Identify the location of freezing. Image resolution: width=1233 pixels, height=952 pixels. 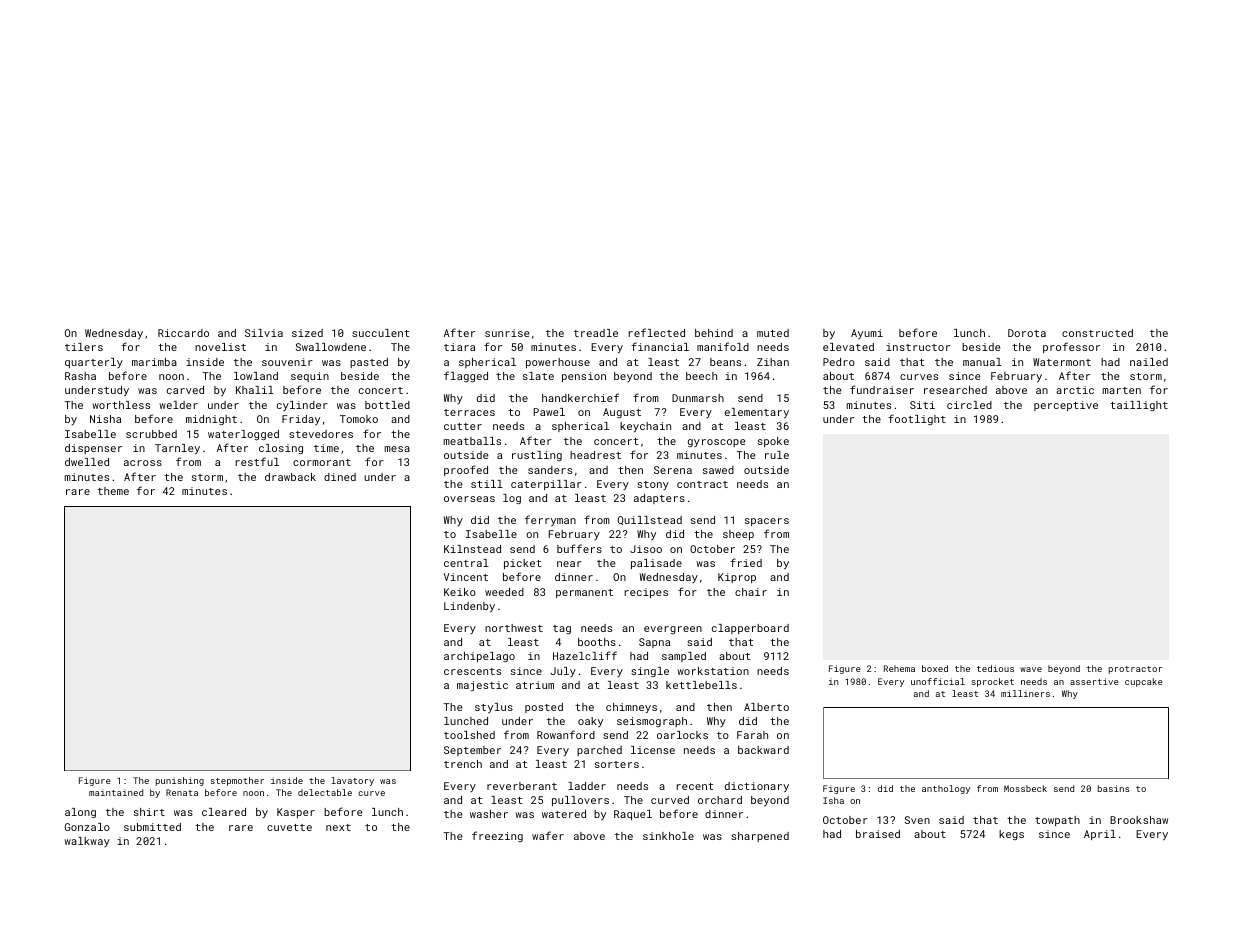
(497, 836).
